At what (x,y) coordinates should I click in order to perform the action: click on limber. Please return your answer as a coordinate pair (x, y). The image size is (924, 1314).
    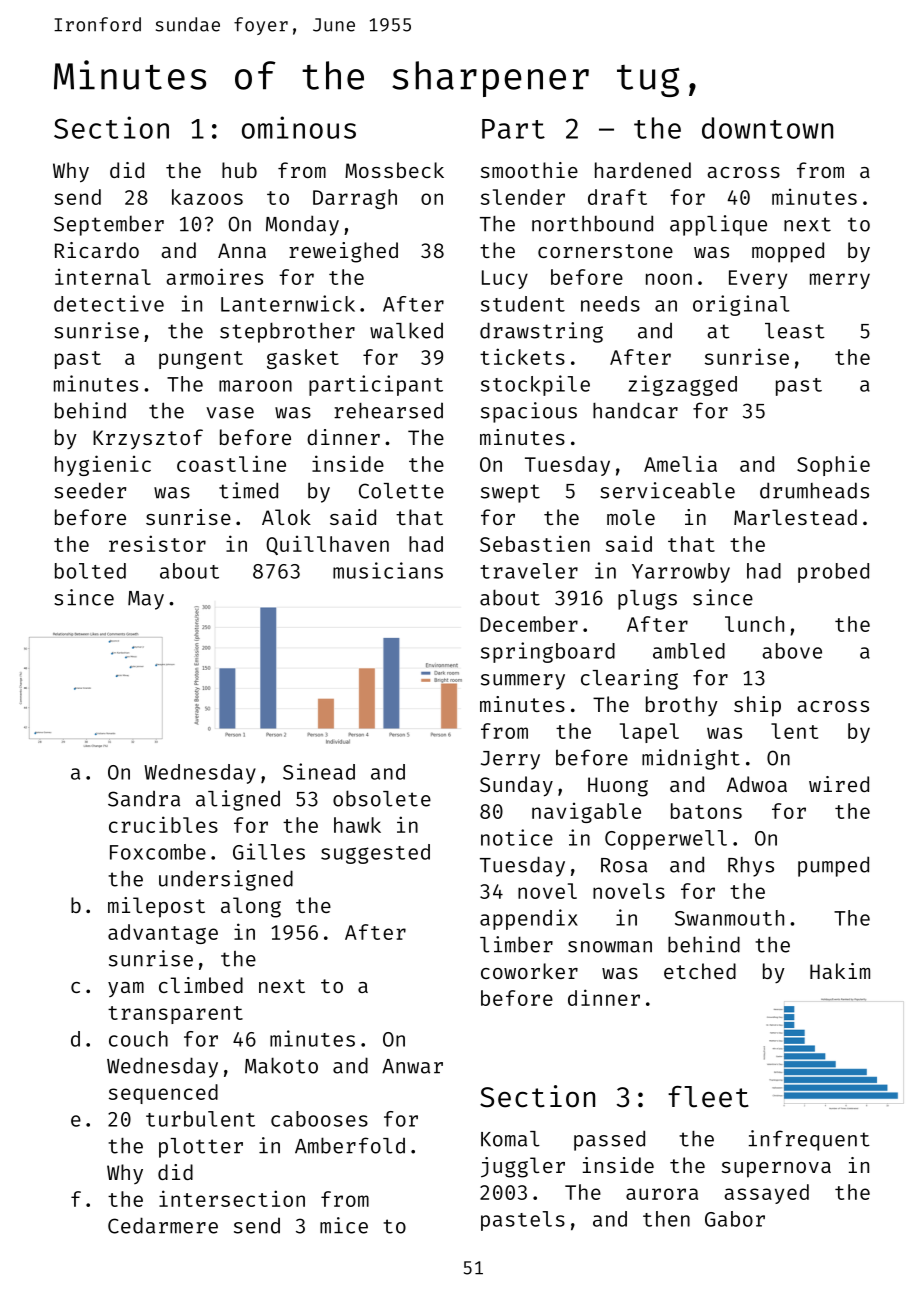
    Looking at the image, I should click on (516, 944).
